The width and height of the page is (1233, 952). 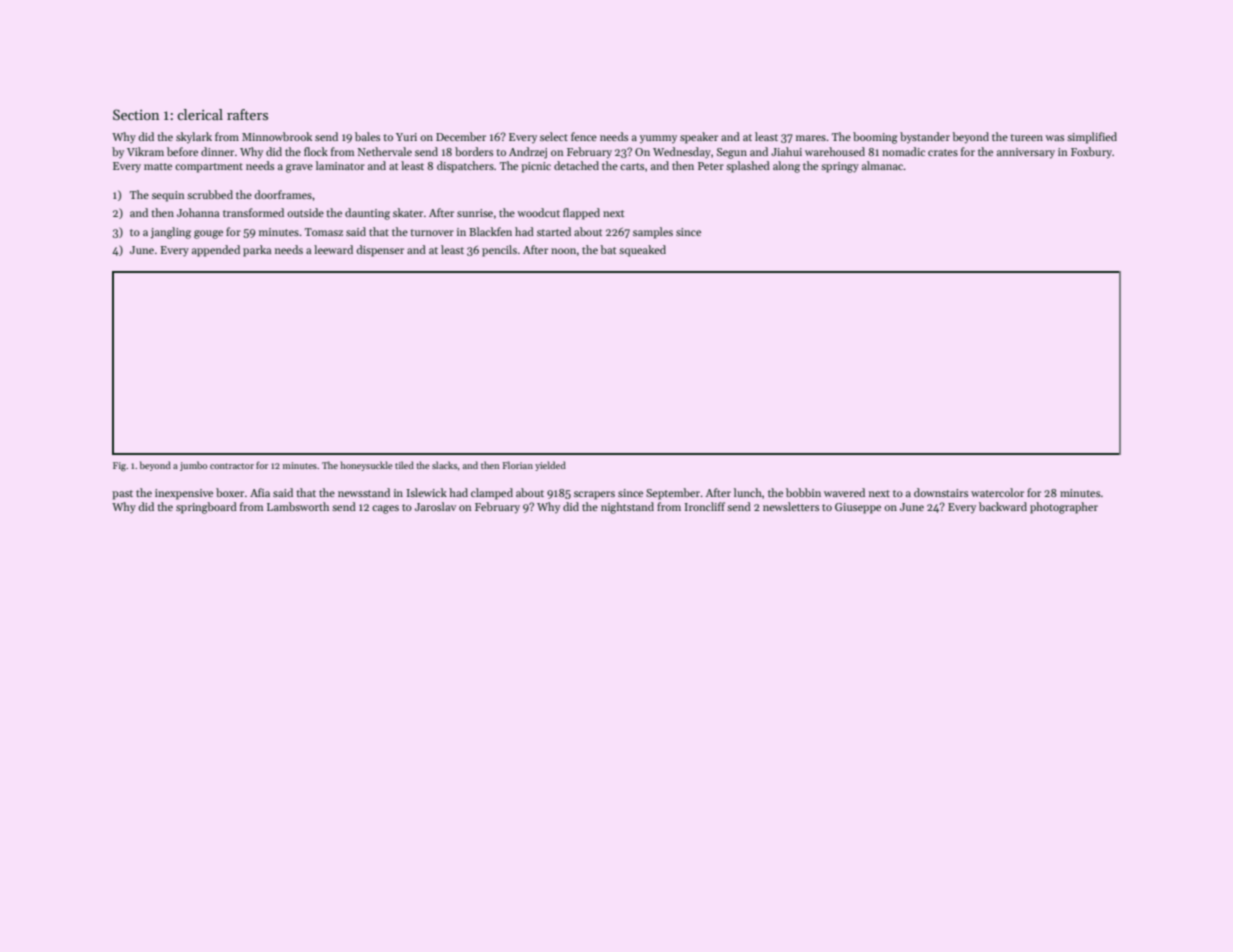 I want to click on dispenser, so click(x=380, y=251).
